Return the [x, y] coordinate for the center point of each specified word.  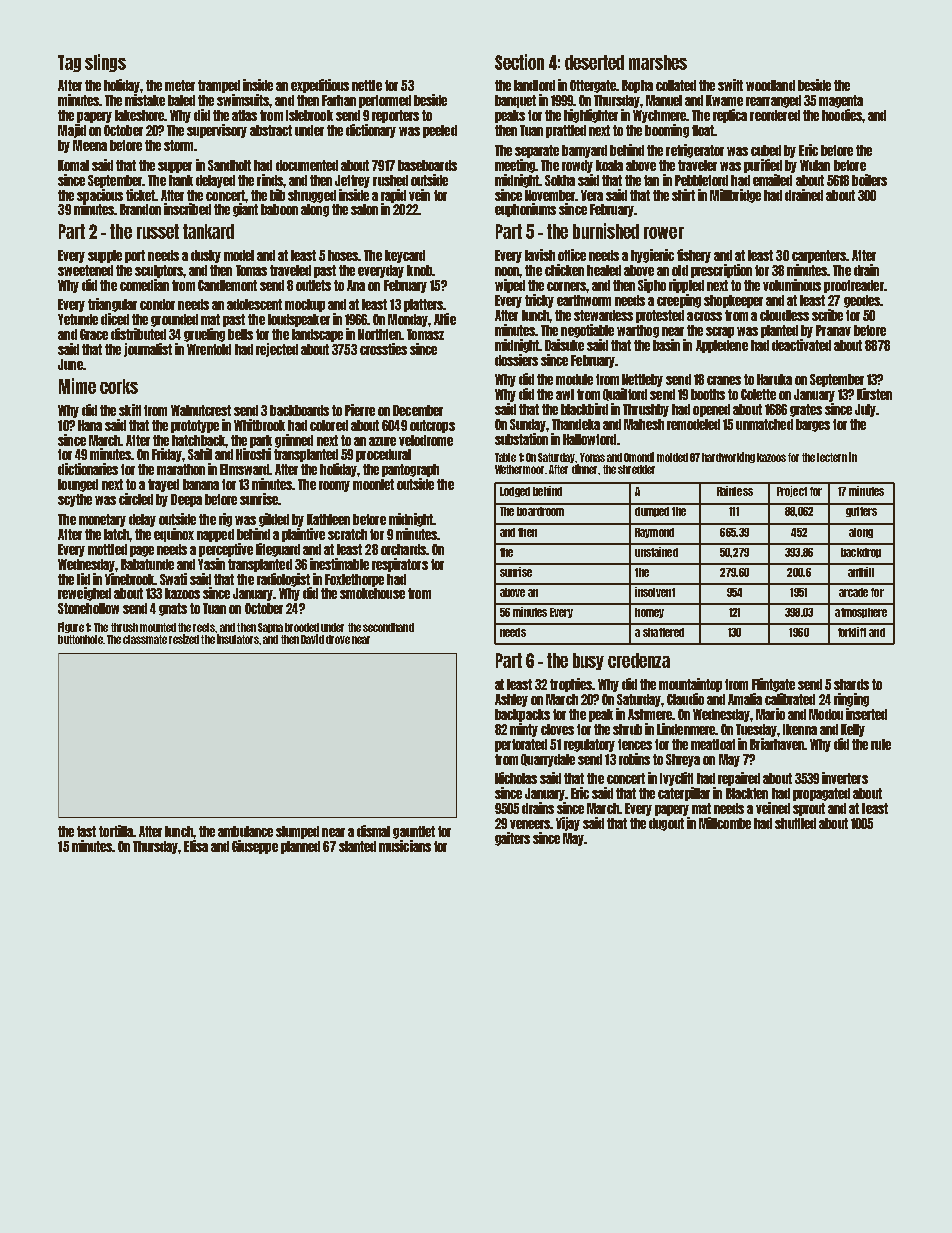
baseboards [427, 165]
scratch [347, 534]
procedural [383, 455]
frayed [163, 485]
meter [180, 85]
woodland [770, 85]
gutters [861, 512]
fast [86, 831]
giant [245, 210]
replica [730, 116]
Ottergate [593, 86]
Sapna [270, 628]
